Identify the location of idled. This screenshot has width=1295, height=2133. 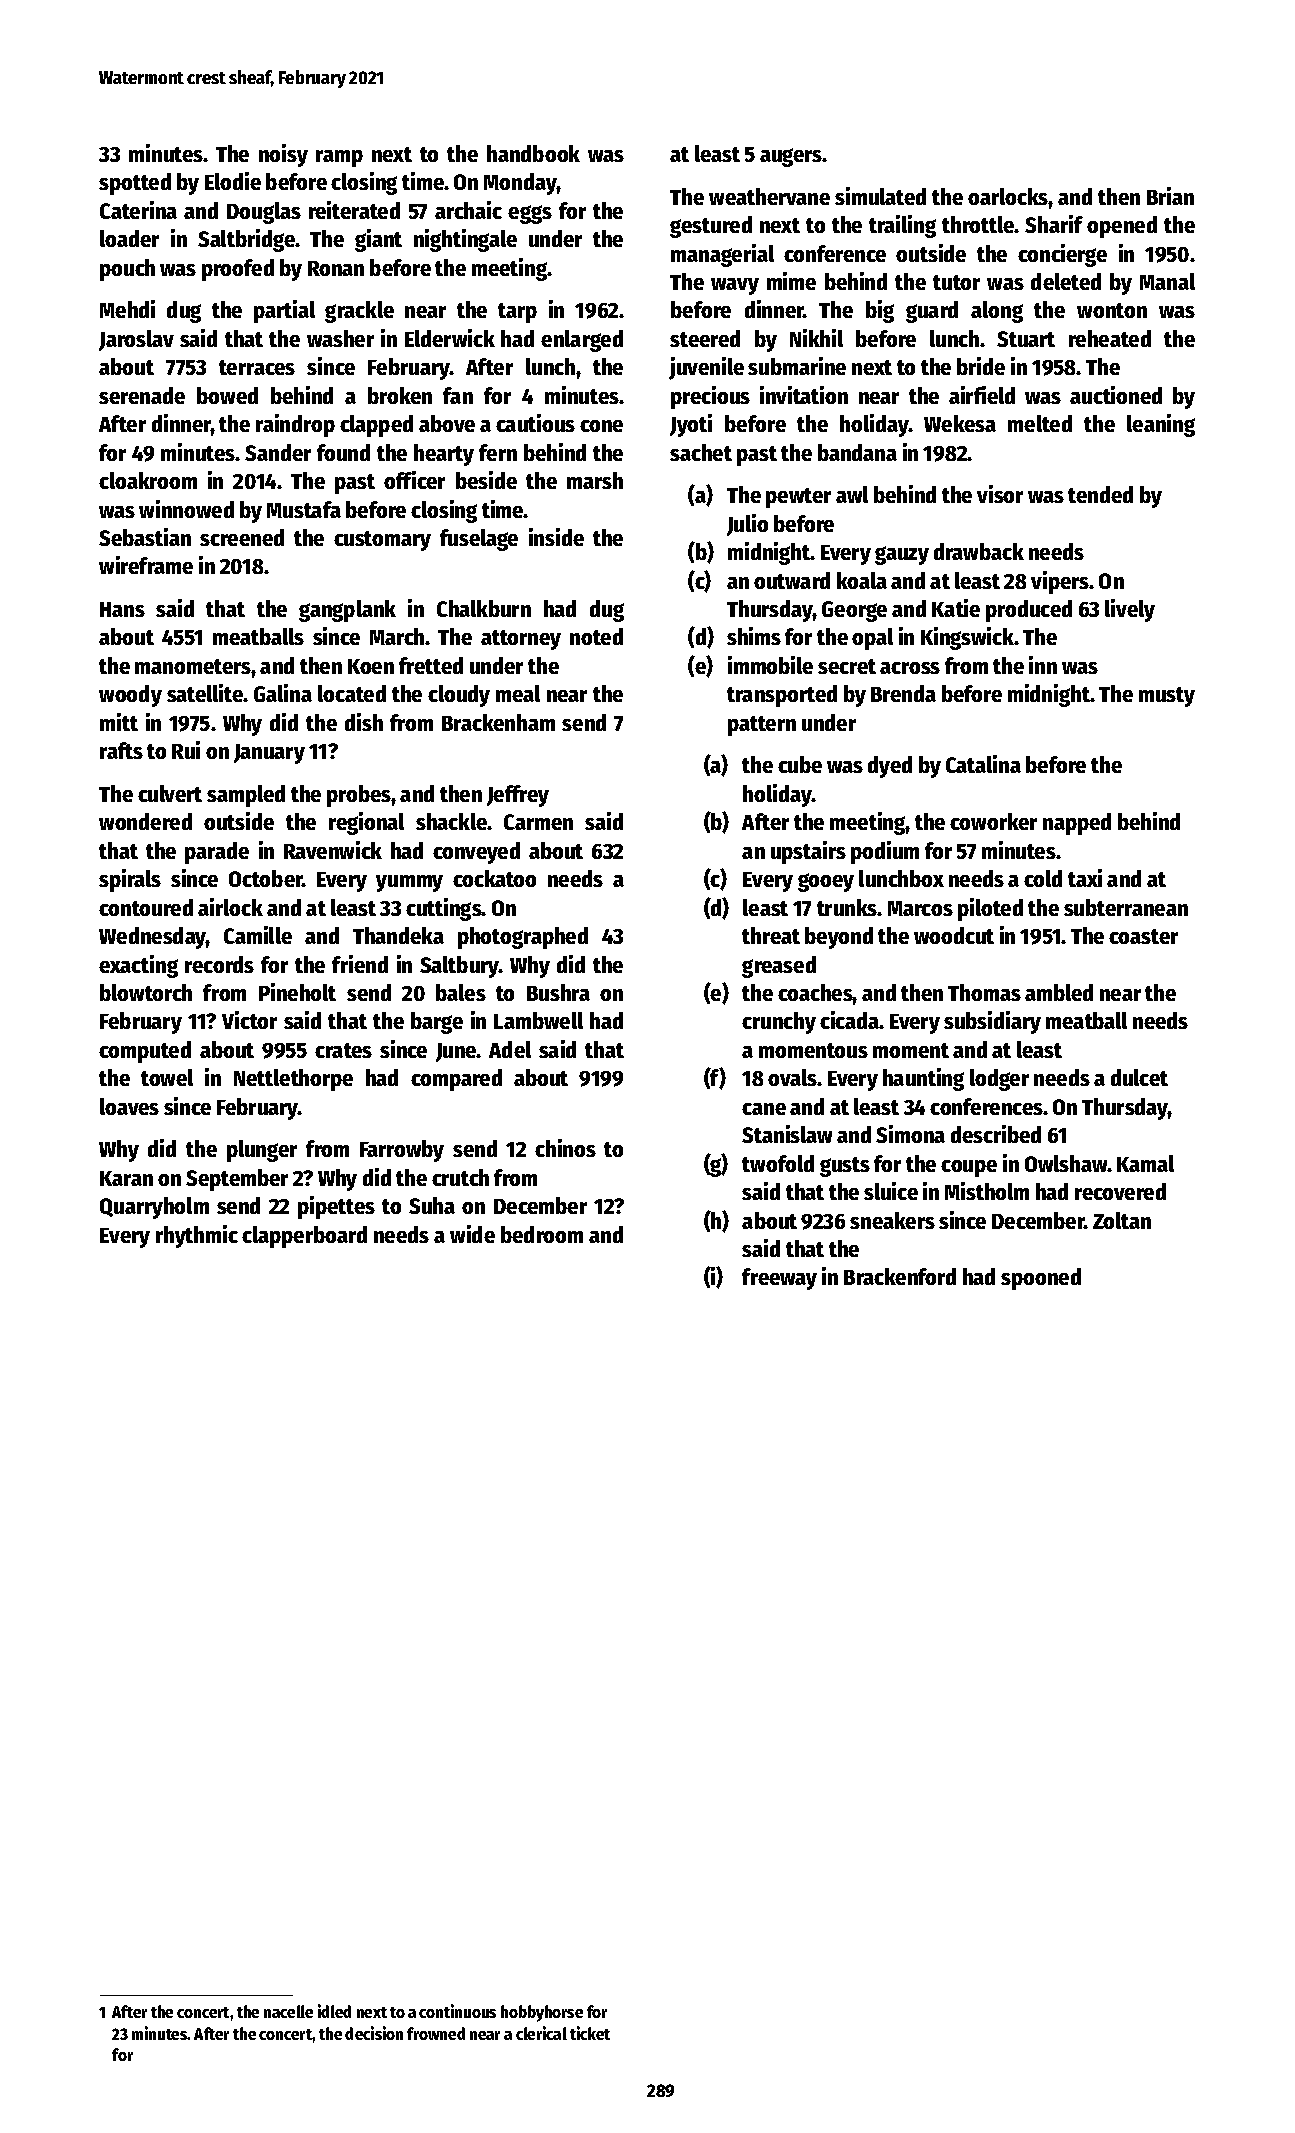
(334, 2011).
